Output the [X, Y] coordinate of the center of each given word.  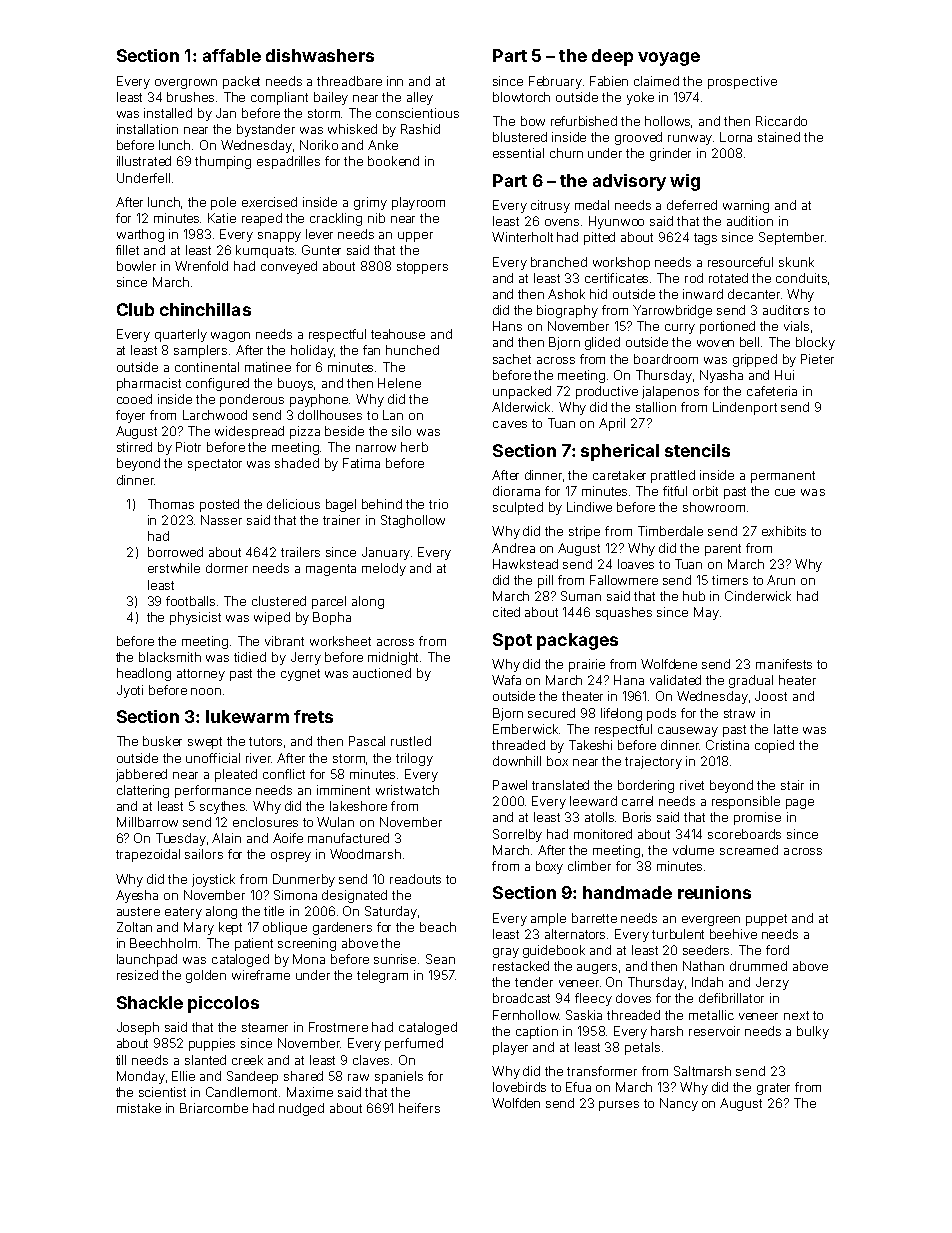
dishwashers [320, 55]
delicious [293, 504]
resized [137, 975]
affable [232, 55]
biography [567, 311]
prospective [742, 82]
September [791, 238]
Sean [440, 959]
